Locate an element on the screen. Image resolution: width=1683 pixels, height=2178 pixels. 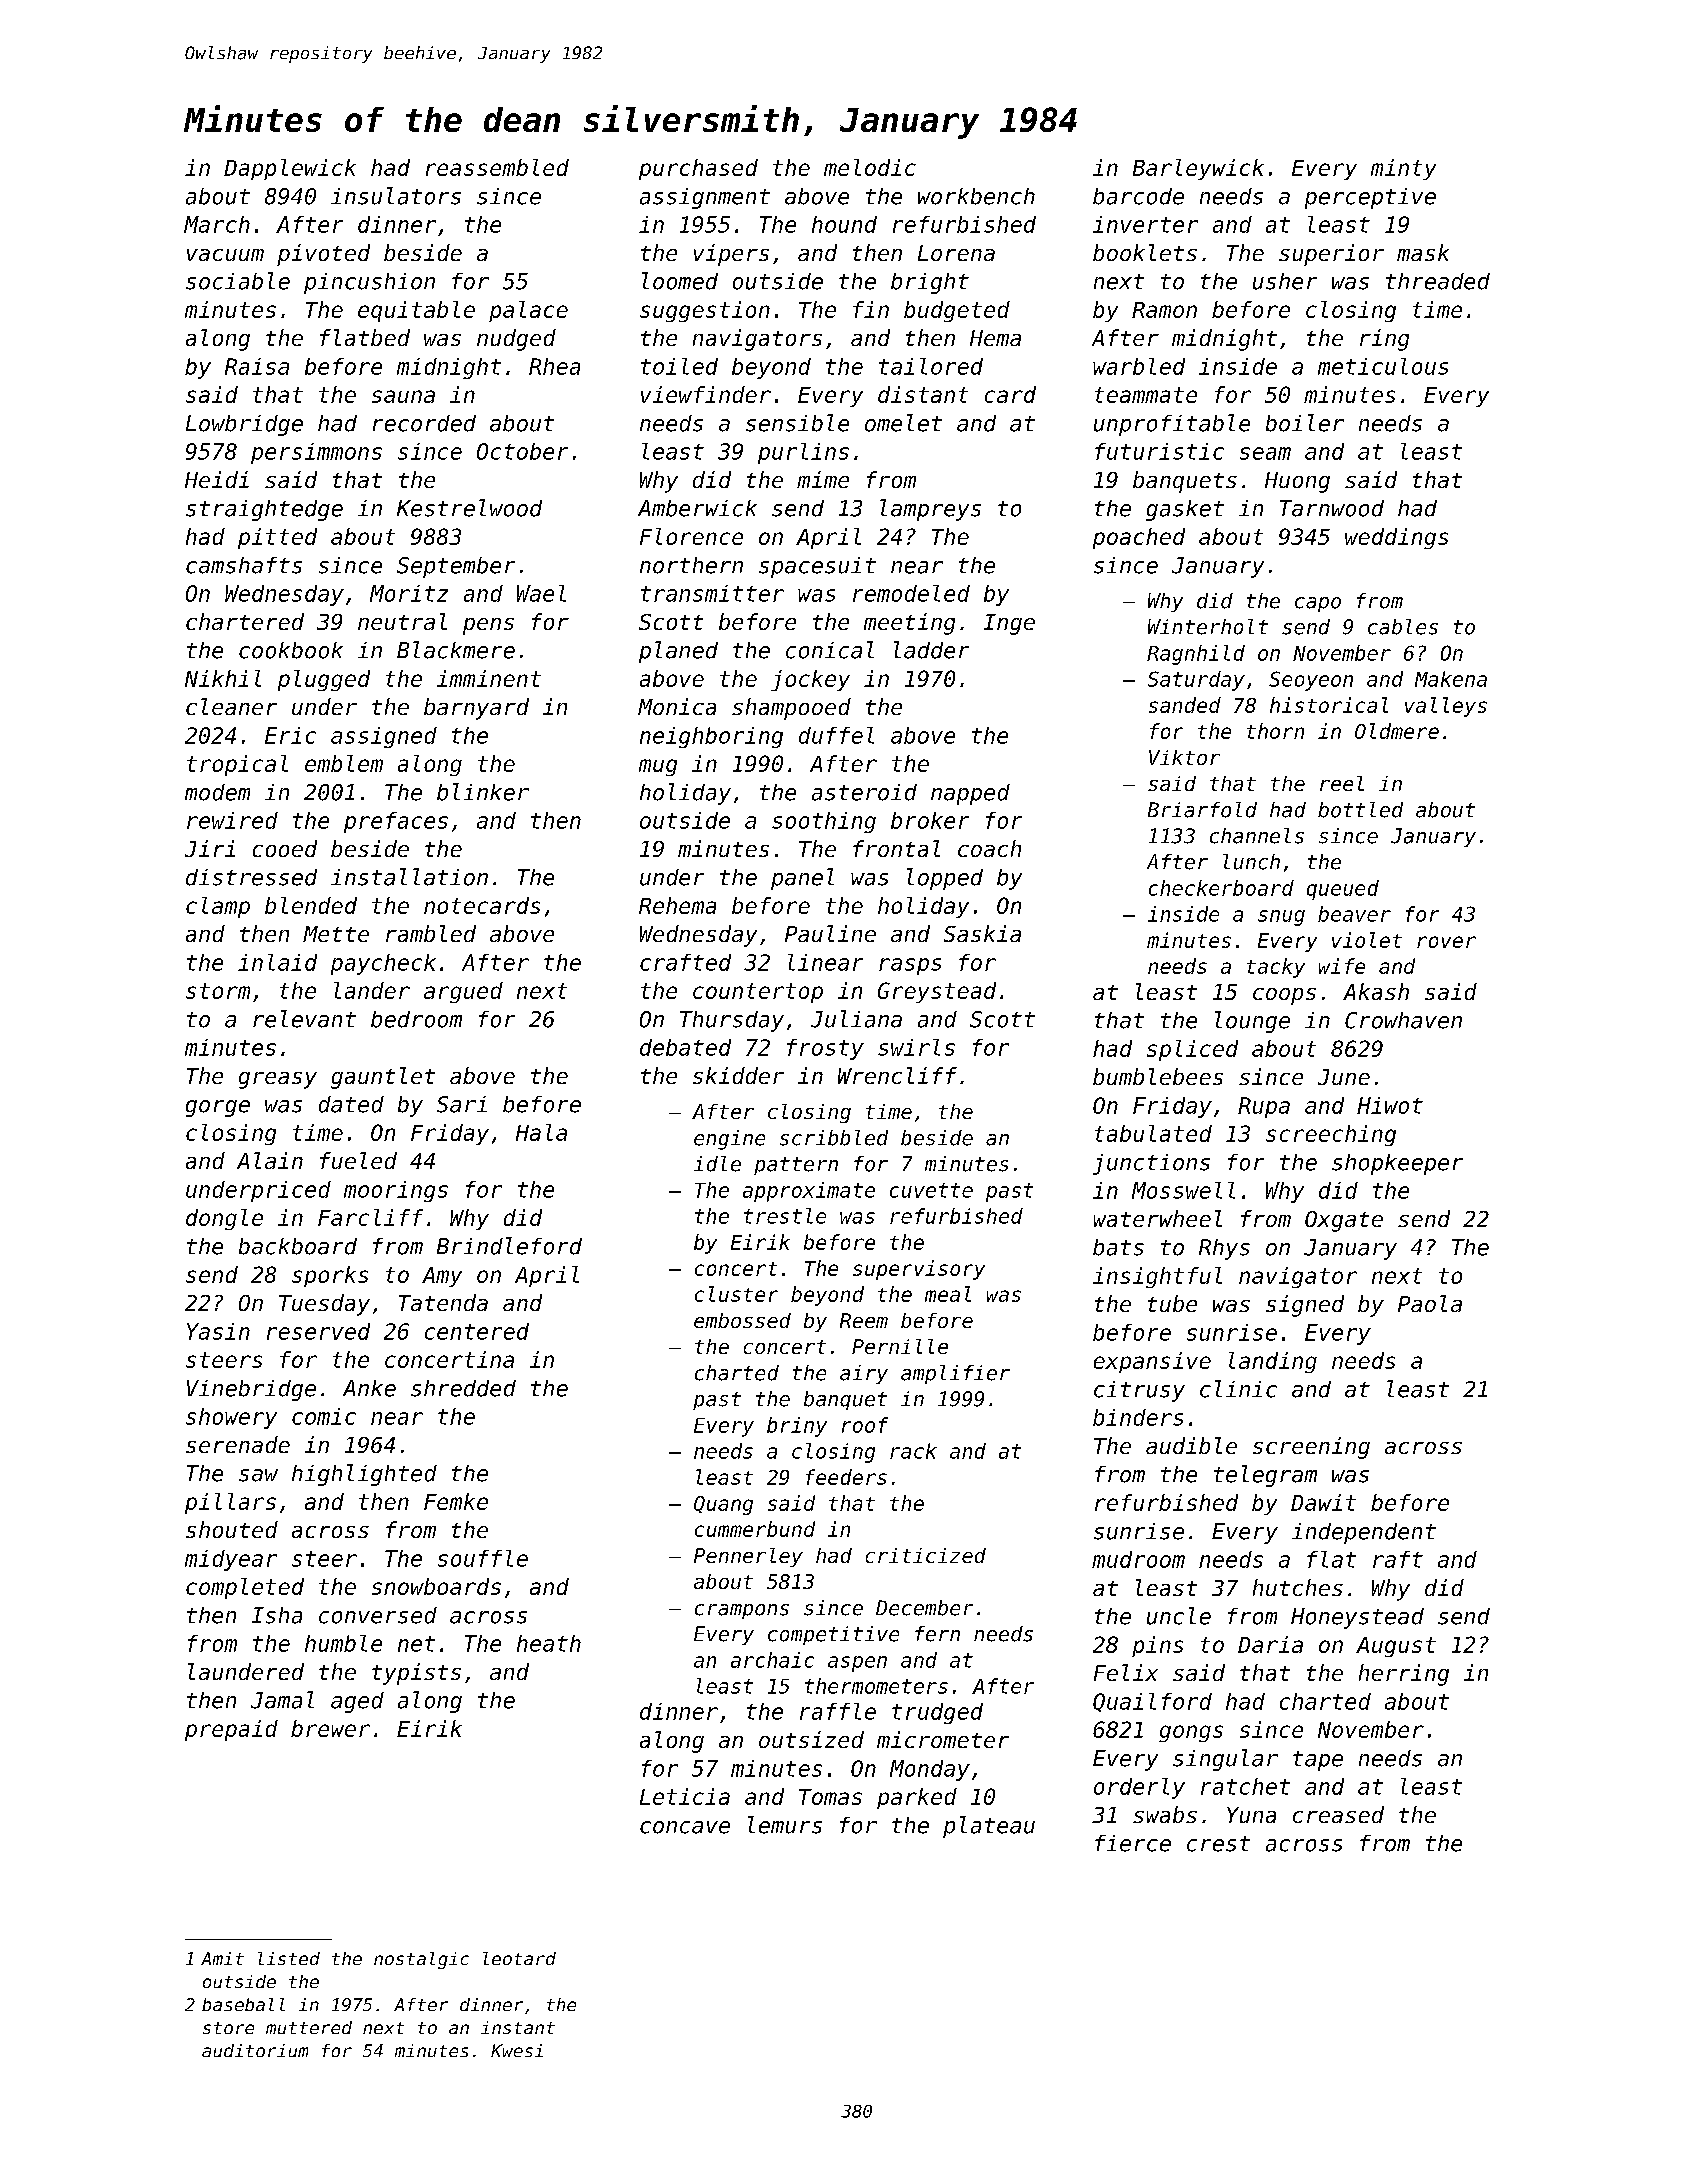
Kwesi is located at coordinates (517, 2050).
